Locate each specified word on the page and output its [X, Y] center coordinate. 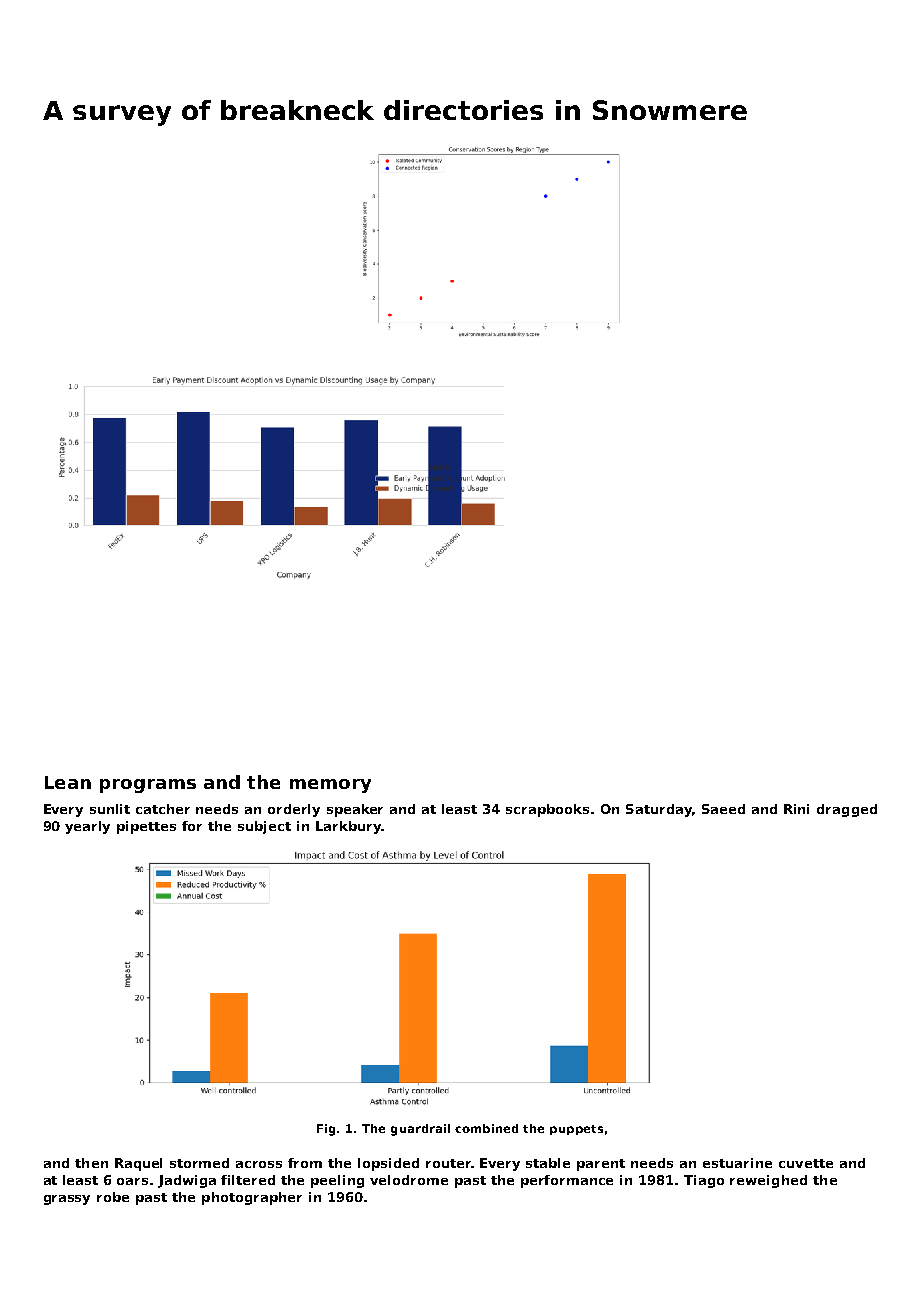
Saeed [723, 809]
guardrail [420, 1130]
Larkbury [349, 827]
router [449, 1163]
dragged [847, 810]
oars [132, 1181]
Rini [796, 809]
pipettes [146, 827]
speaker [355, 810]
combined [486, 1128]
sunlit [110, 809]
